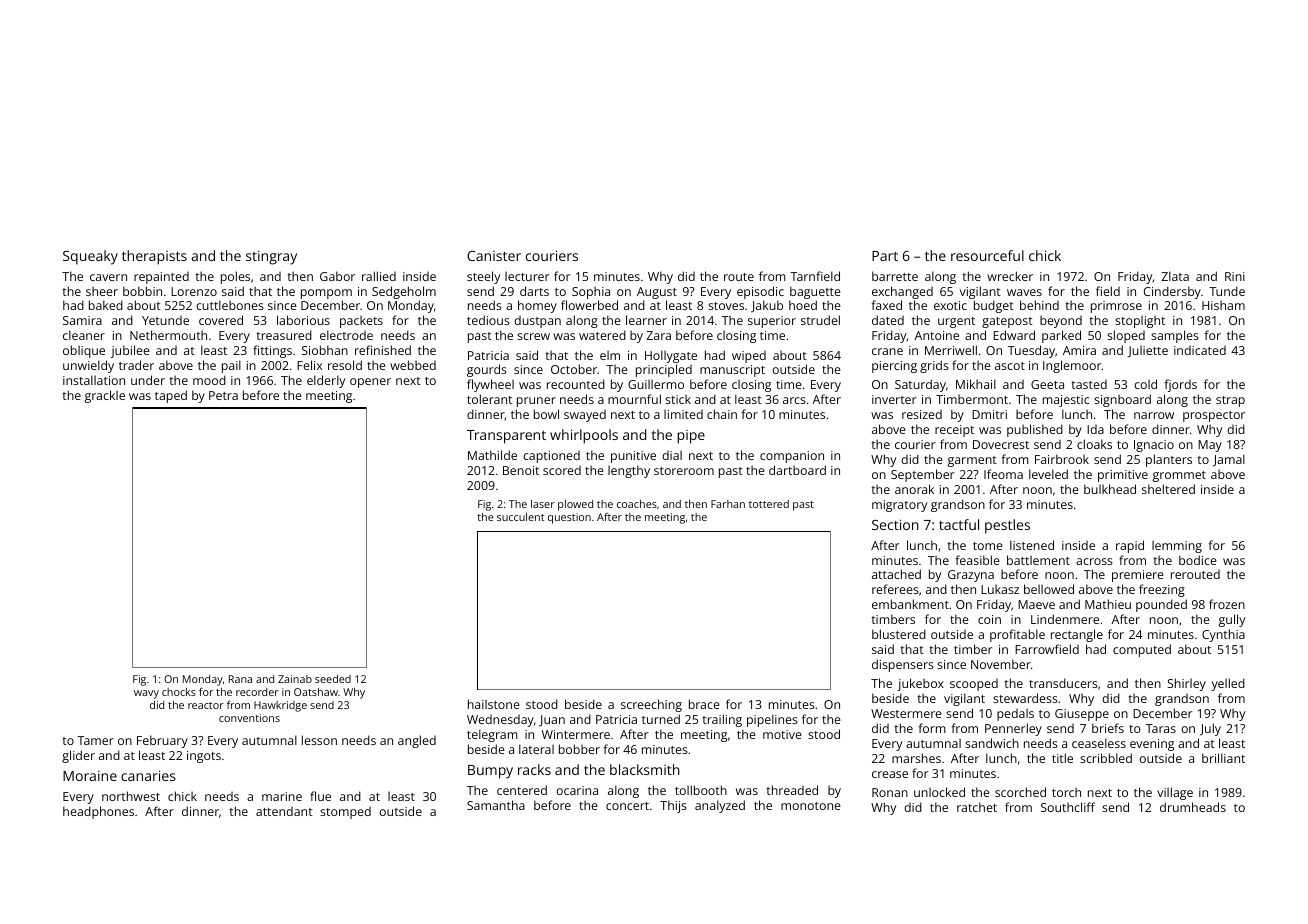 Image resolution: width=1308 pixels, height=924 pixels. Describe the element at coordinates (899, 634) in the document. I see `blustered` at that location.
